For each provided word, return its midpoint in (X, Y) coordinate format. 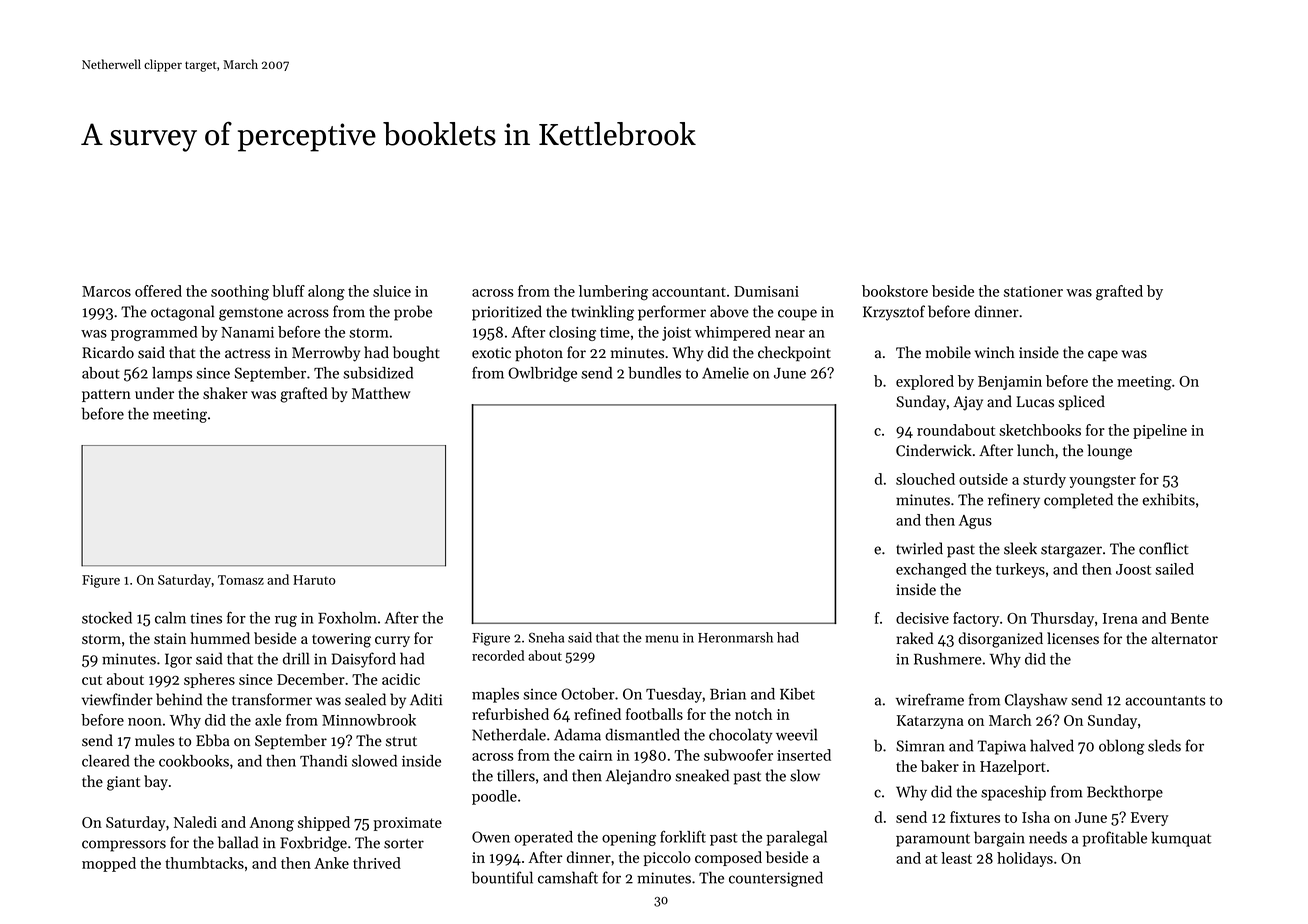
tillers (516, 775)
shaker (225, 393)
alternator (1184, 638)
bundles (654, 373)
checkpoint (794, 353)
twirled (919, 548)
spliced (1081, 402)
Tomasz (241, 580)
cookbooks (194, 761)
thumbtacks (204, 863)
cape (1103, 356)
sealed (365, 699)
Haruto (314, 580)
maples (495, 695)
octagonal (183, 313)
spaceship (1013, 793)
